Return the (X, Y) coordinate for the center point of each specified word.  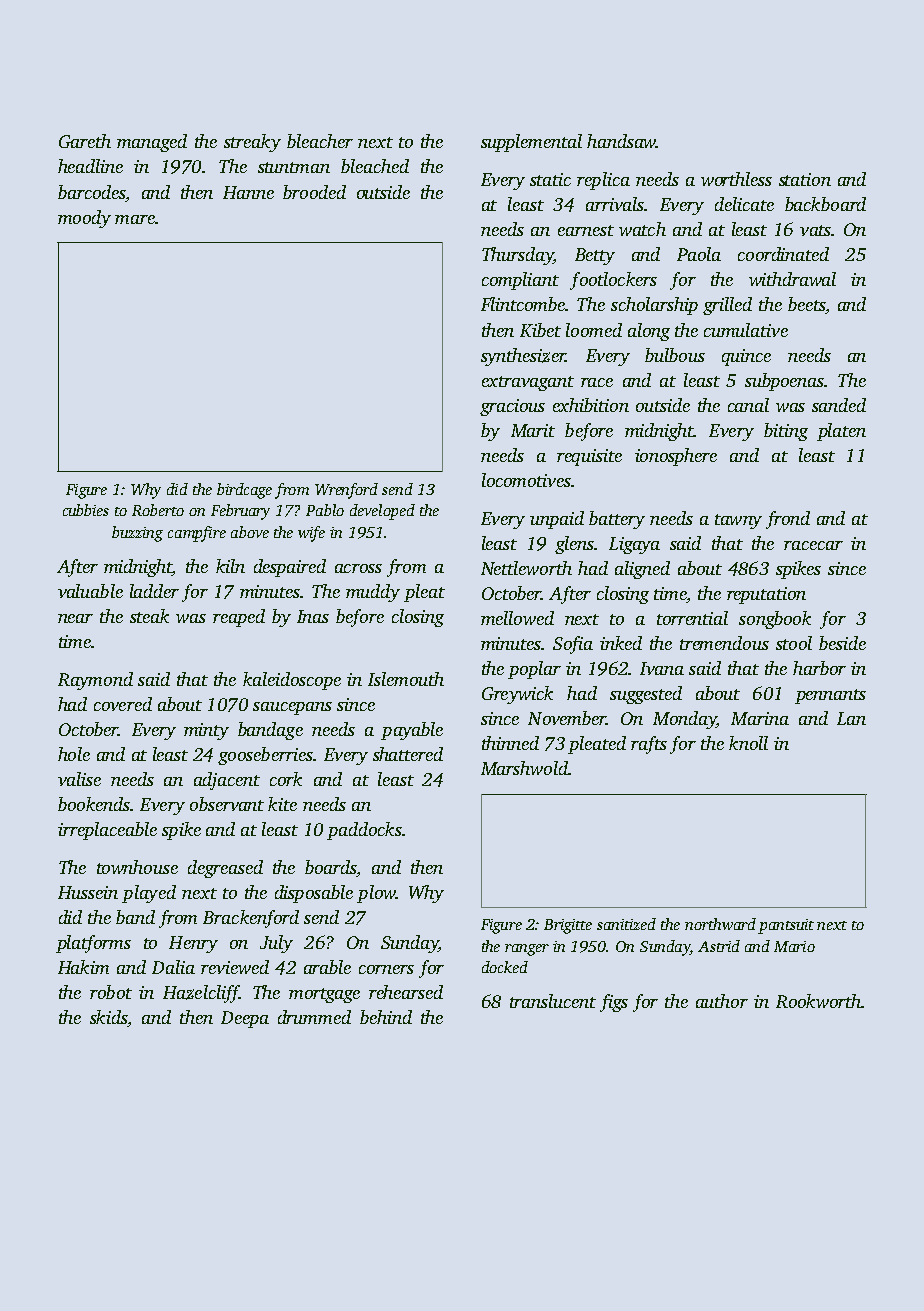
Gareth (85, 141)
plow (376, 894)
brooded (314, 192)
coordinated (783, 254)
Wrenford (346, 491)
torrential (692, 618)
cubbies (86, 510)
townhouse (137, 867)
